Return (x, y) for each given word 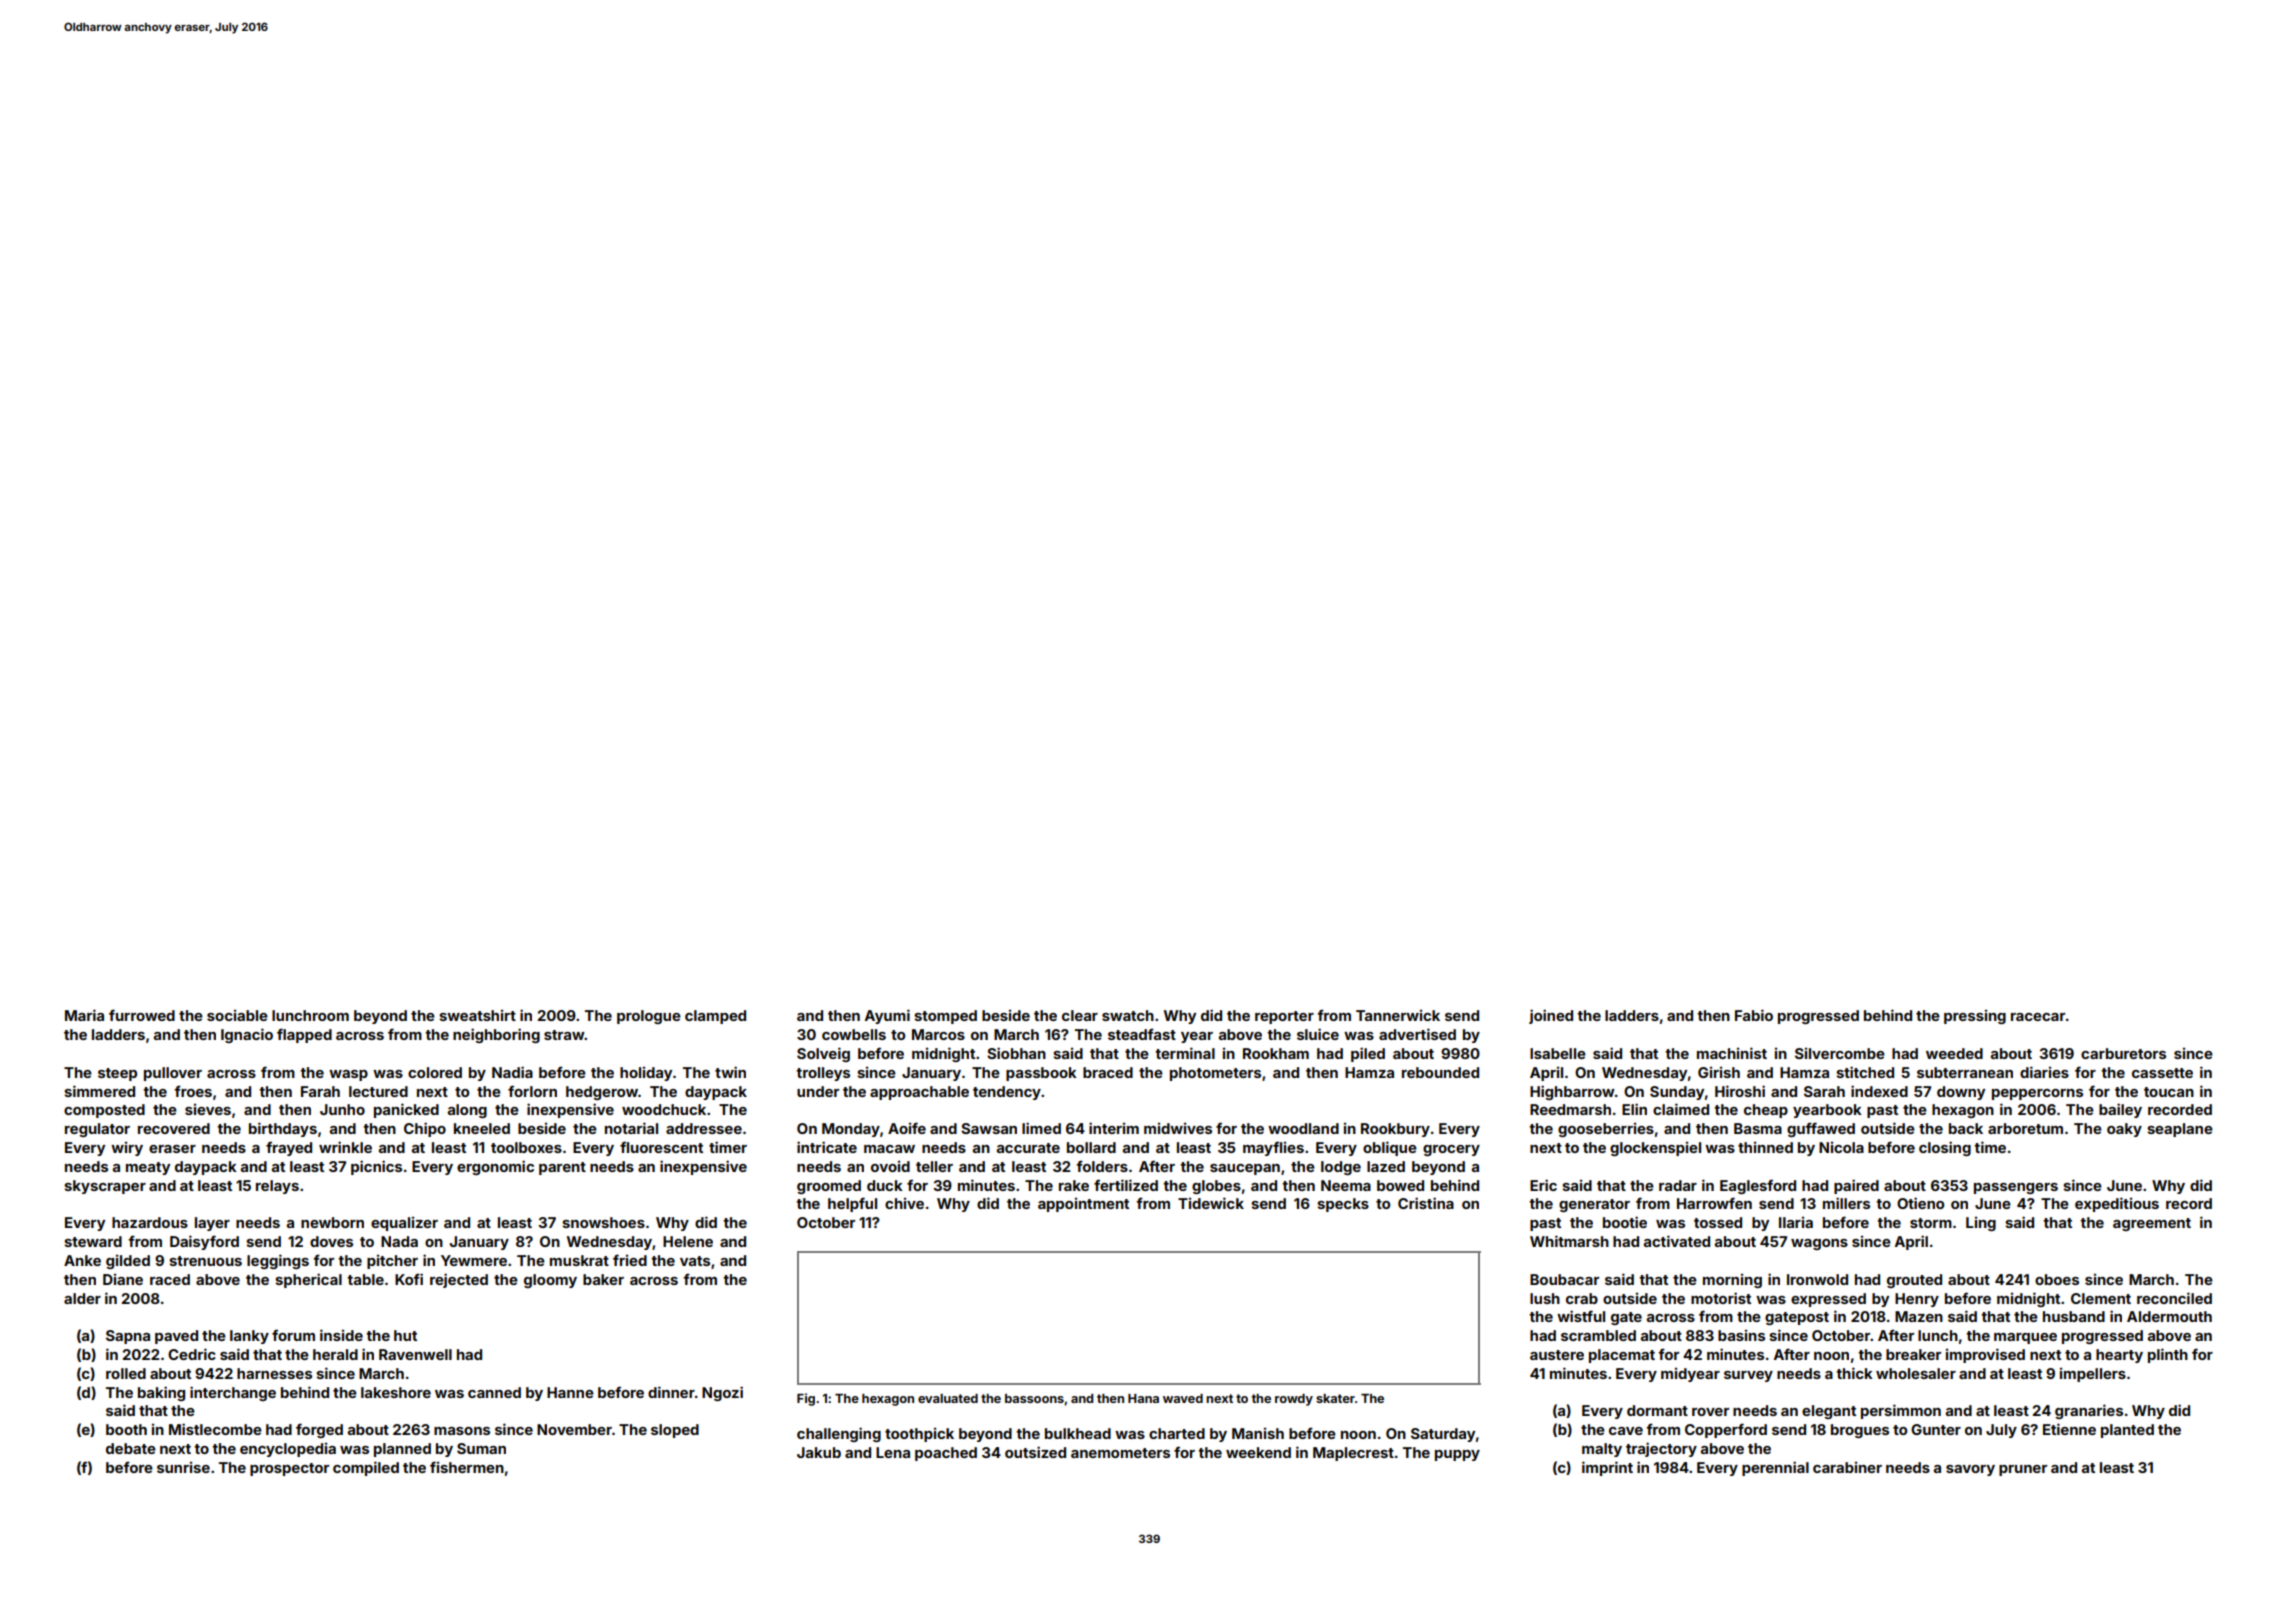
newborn (332, 1222)
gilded (128, 1262)
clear (1080, 1015)
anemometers (1120, 1453)
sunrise (183, 1467)
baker (603, 1279)
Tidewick (1211, 1203)
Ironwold (1817, 1279)
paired (1856, 1186)
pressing (1975, 1017)
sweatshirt (477, 1015)
